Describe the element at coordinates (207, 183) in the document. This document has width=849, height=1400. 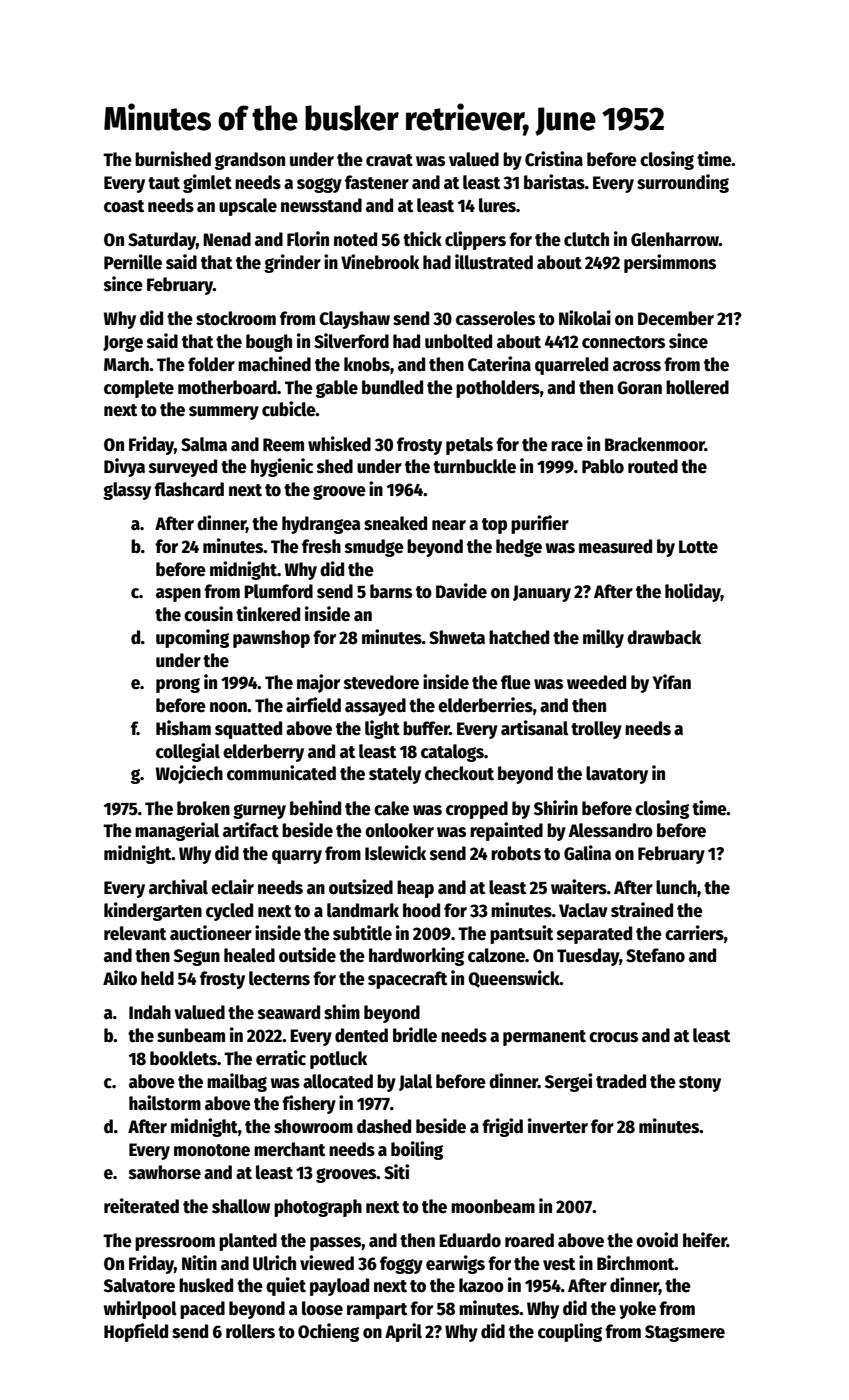
I see `gimlet` at that location.
